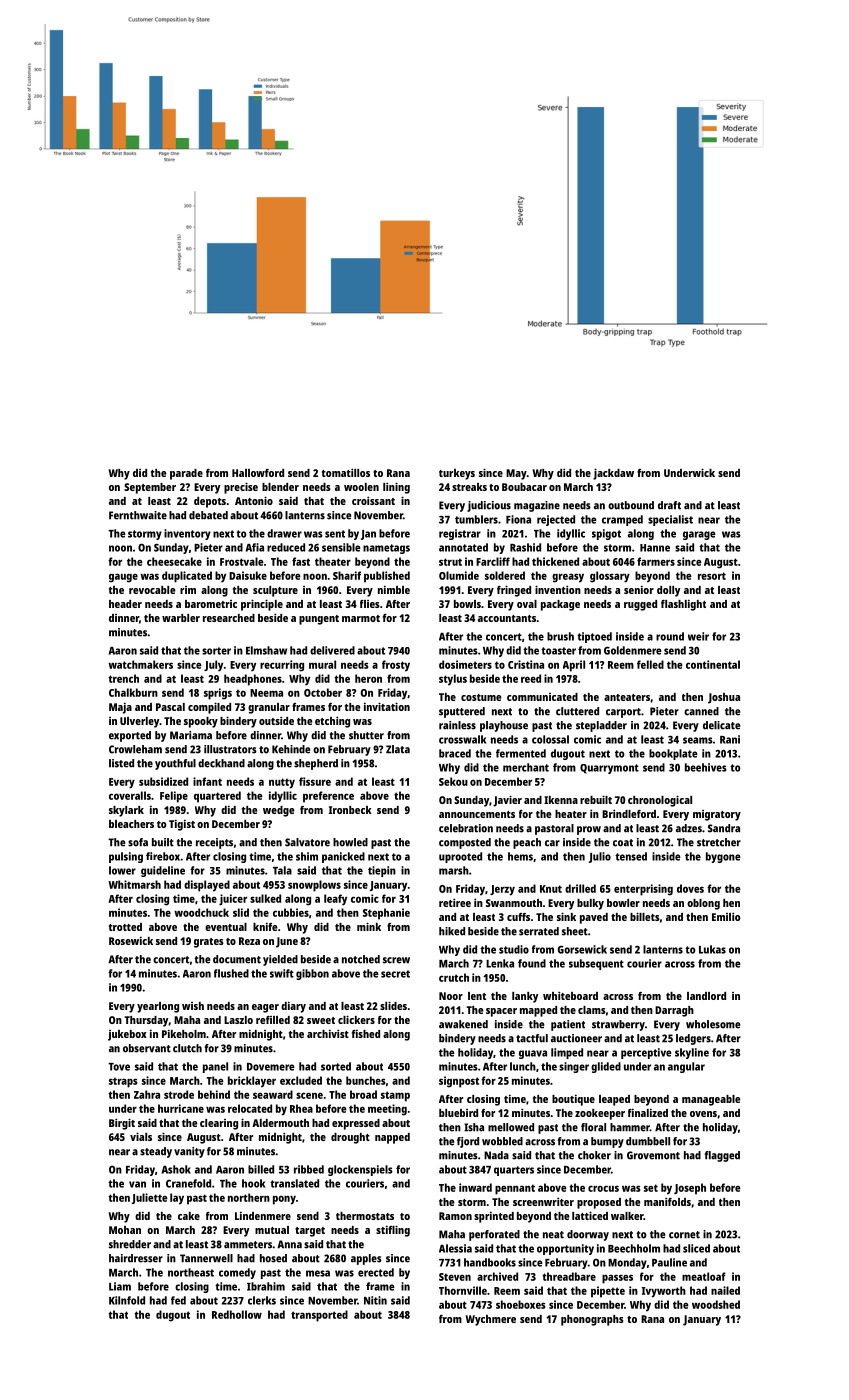 The height and width of the screenshot is (1400, 849). Describe the element at coordinates (623, 713) in the screenshot. I see `carport` at that location.
